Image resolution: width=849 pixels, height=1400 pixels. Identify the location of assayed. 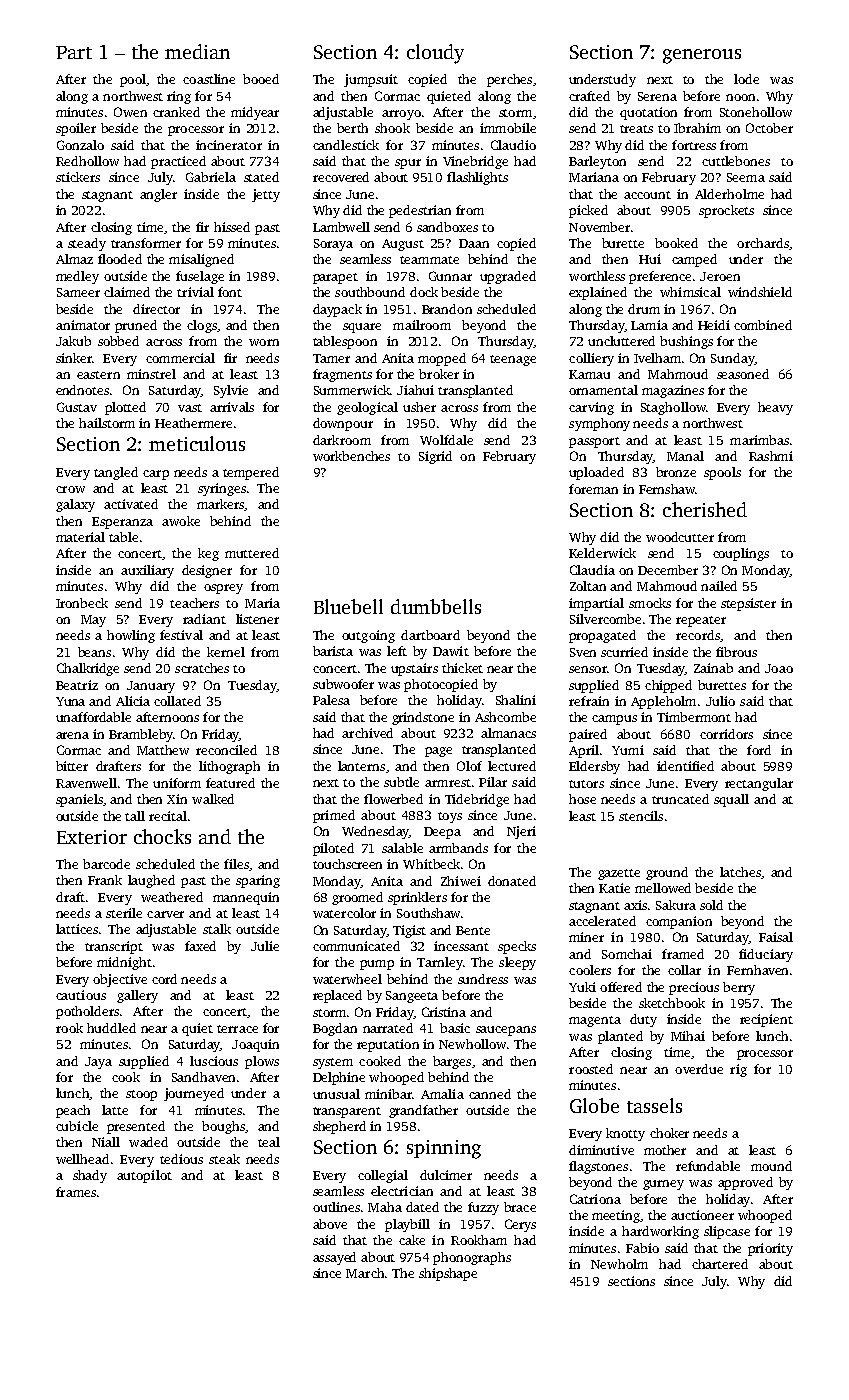
(334, 1258).
